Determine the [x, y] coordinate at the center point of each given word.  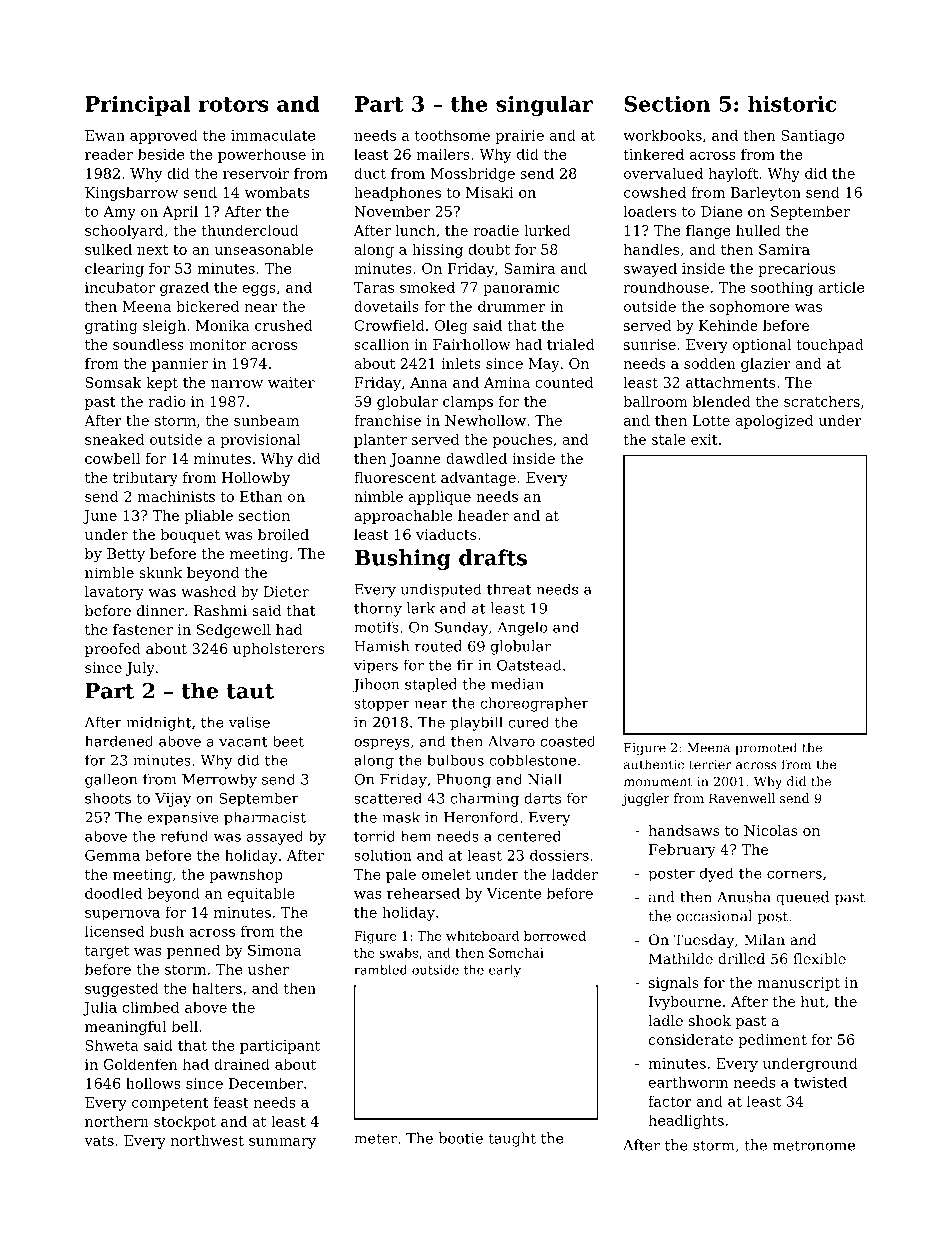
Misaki [490, 192]
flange [708, 231]
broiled [283, 534]
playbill [476, 723]
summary [282, 1143]
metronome [814, 1145]
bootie [461, 1138]
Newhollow [485, 420]
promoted [766, 748]
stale [669, 439]
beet [288, 741]
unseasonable [264, 249]
